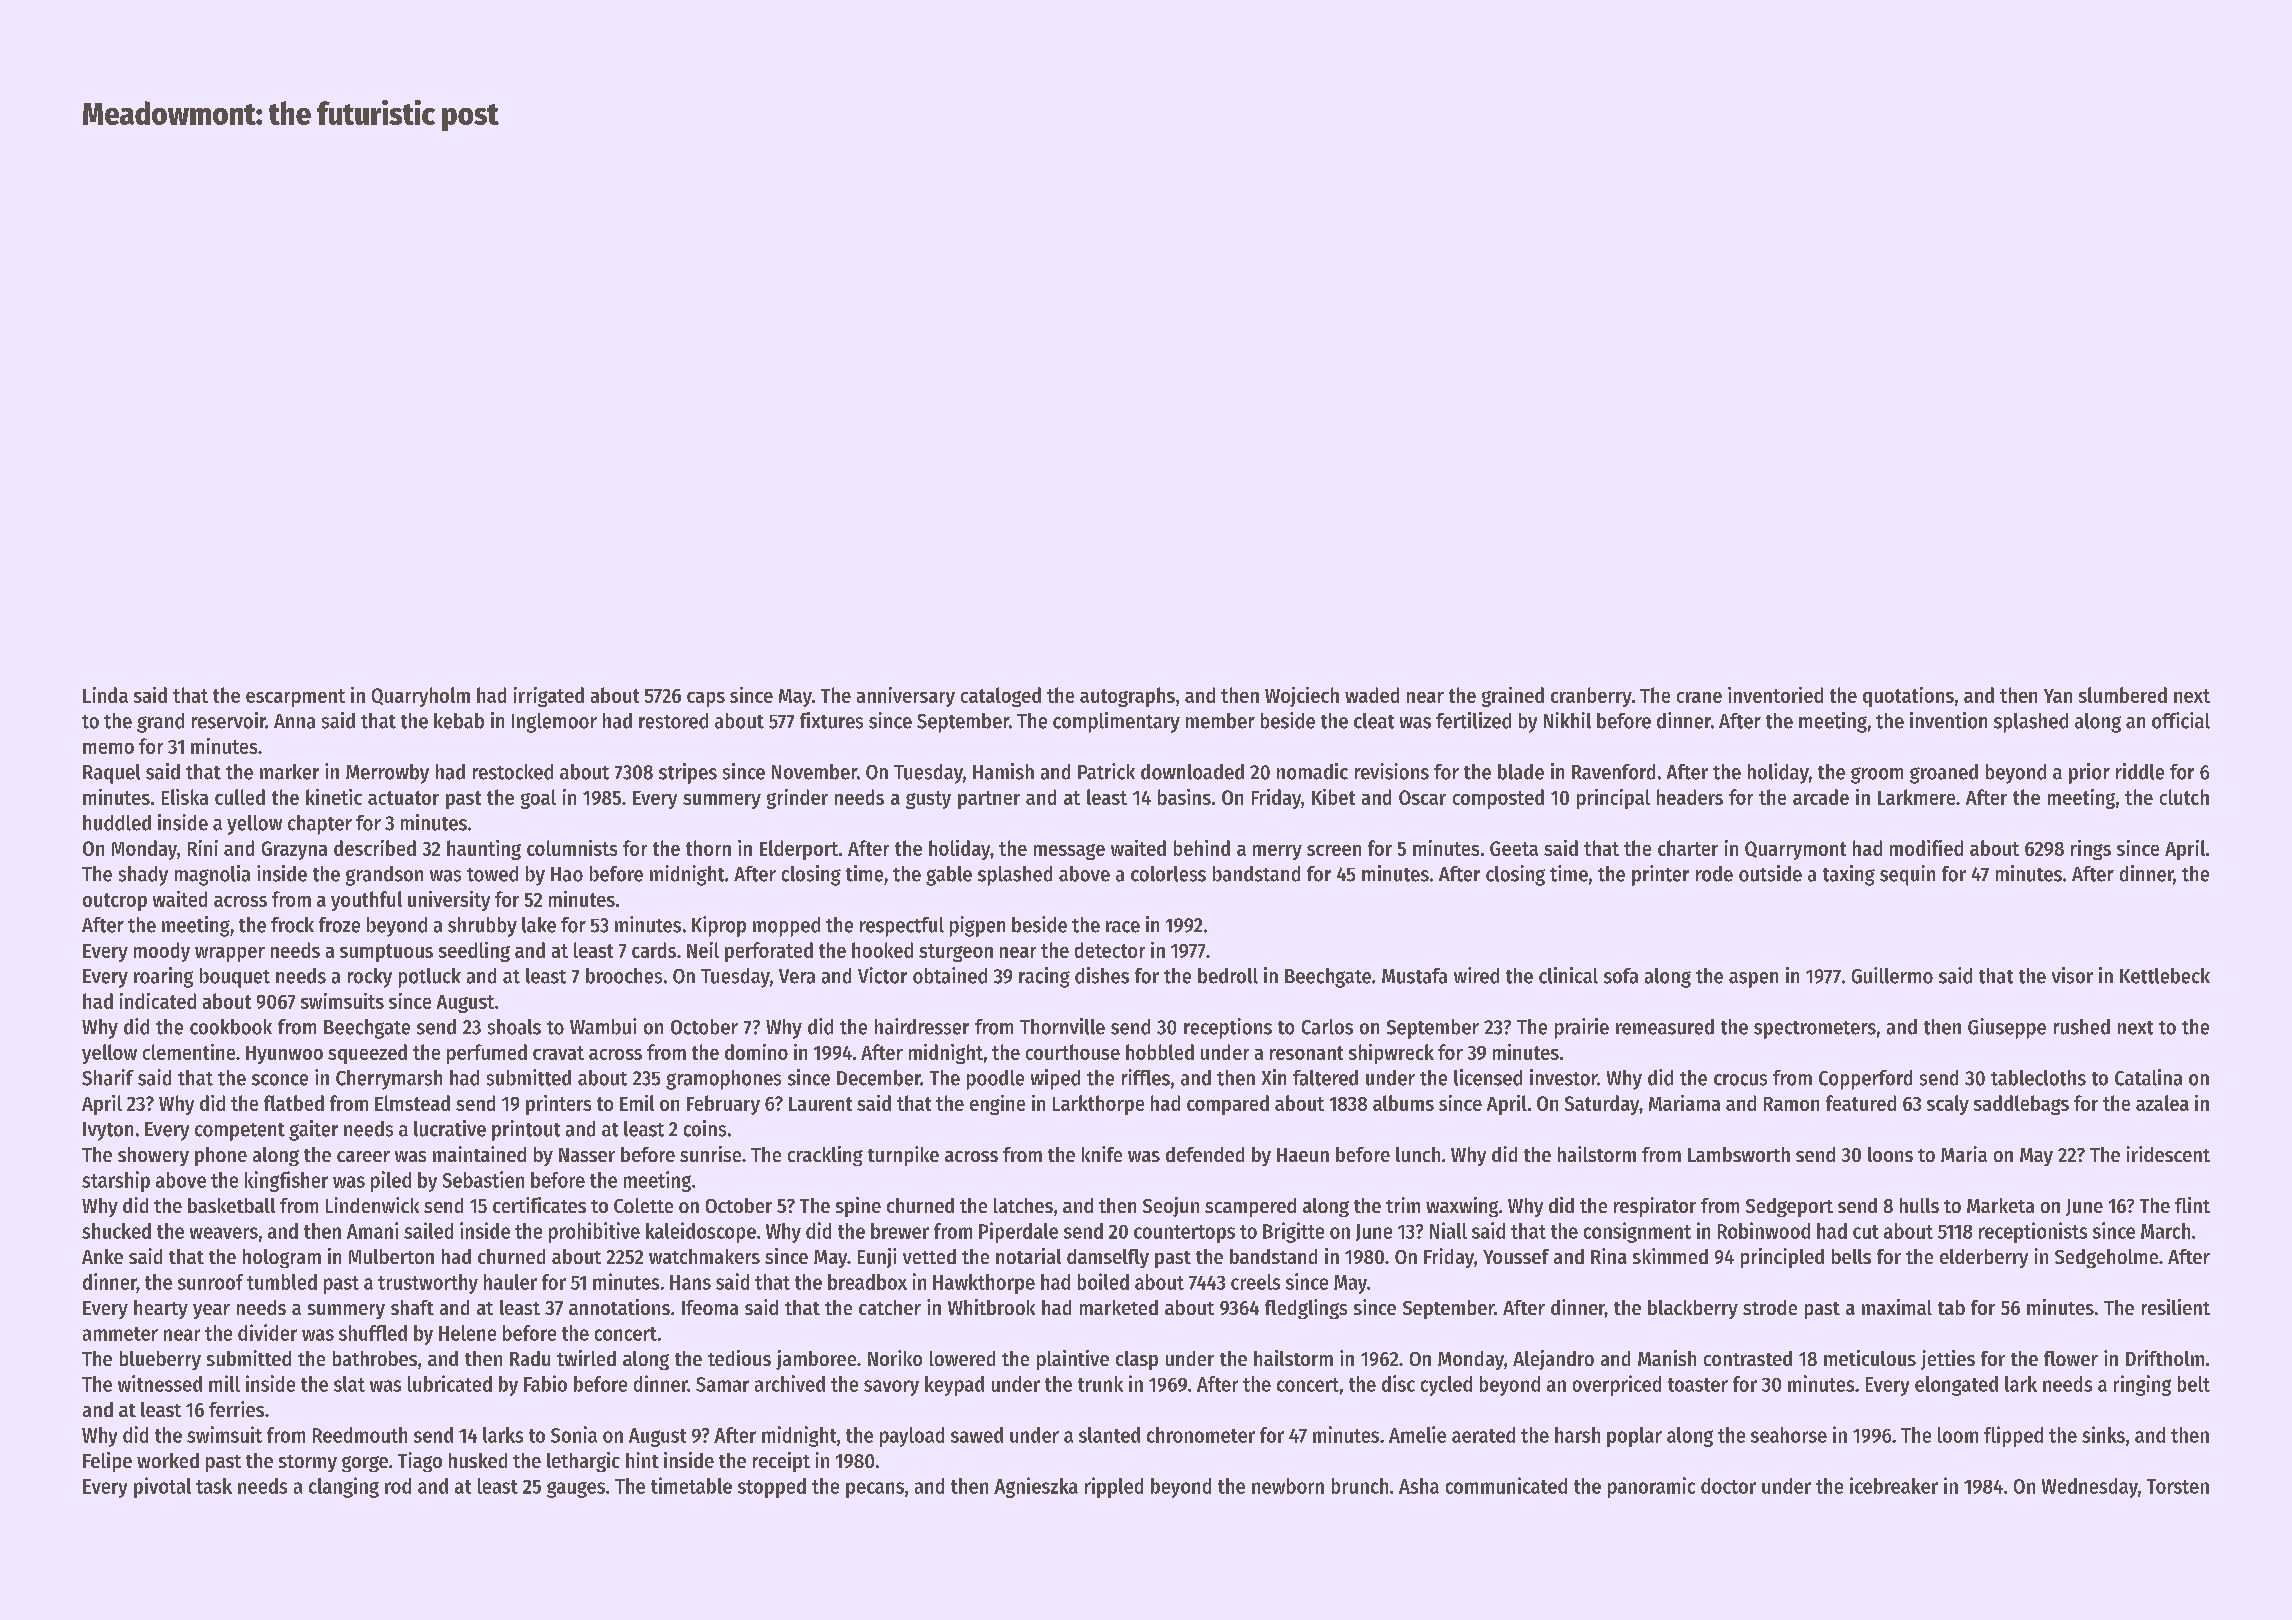 The image size is (2292, 1620). Describe the element at coordinates (162, 1487) in the page. I see `pivotal` at that location.
